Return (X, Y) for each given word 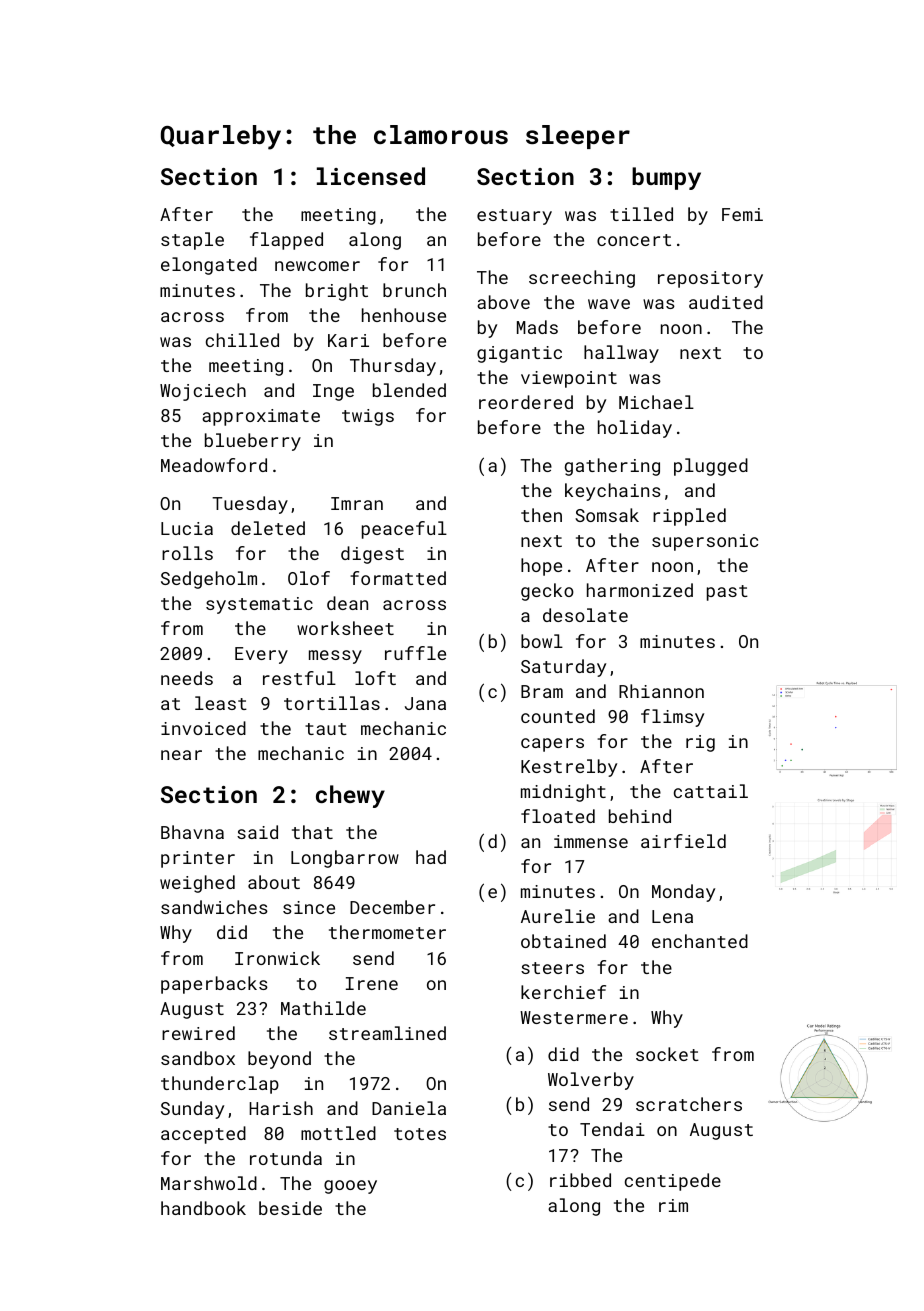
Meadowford (214, 465)
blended (409, 390)
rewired (198, 1033)
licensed (371, 176)
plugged (711, 467)
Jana (425, 703)
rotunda (286, 1158)
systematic (259, 605)
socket (667, 1054)
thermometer (387, 932)
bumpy (666, 178)
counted (558, 716)
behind (640, 816)
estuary (514, 217)
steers (552, 968)
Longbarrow (345, 859)
